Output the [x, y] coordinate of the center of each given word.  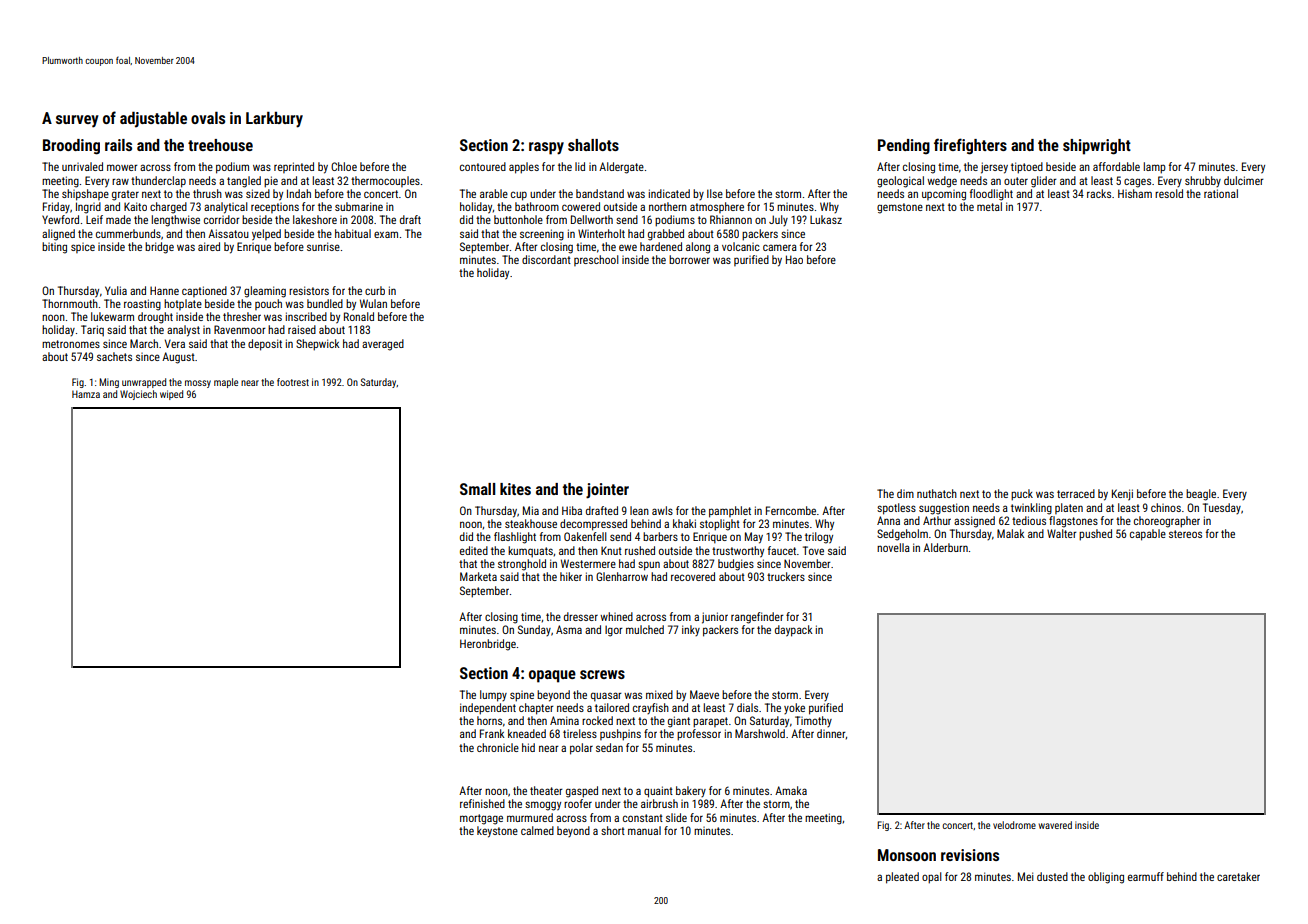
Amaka [791, 790]
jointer [607, 491]
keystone [497, 832]
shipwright [1097, 147]
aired [209, 246]
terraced [1076, 493]
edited [474, 550]
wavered [1055, 825]
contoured [483, 166]
